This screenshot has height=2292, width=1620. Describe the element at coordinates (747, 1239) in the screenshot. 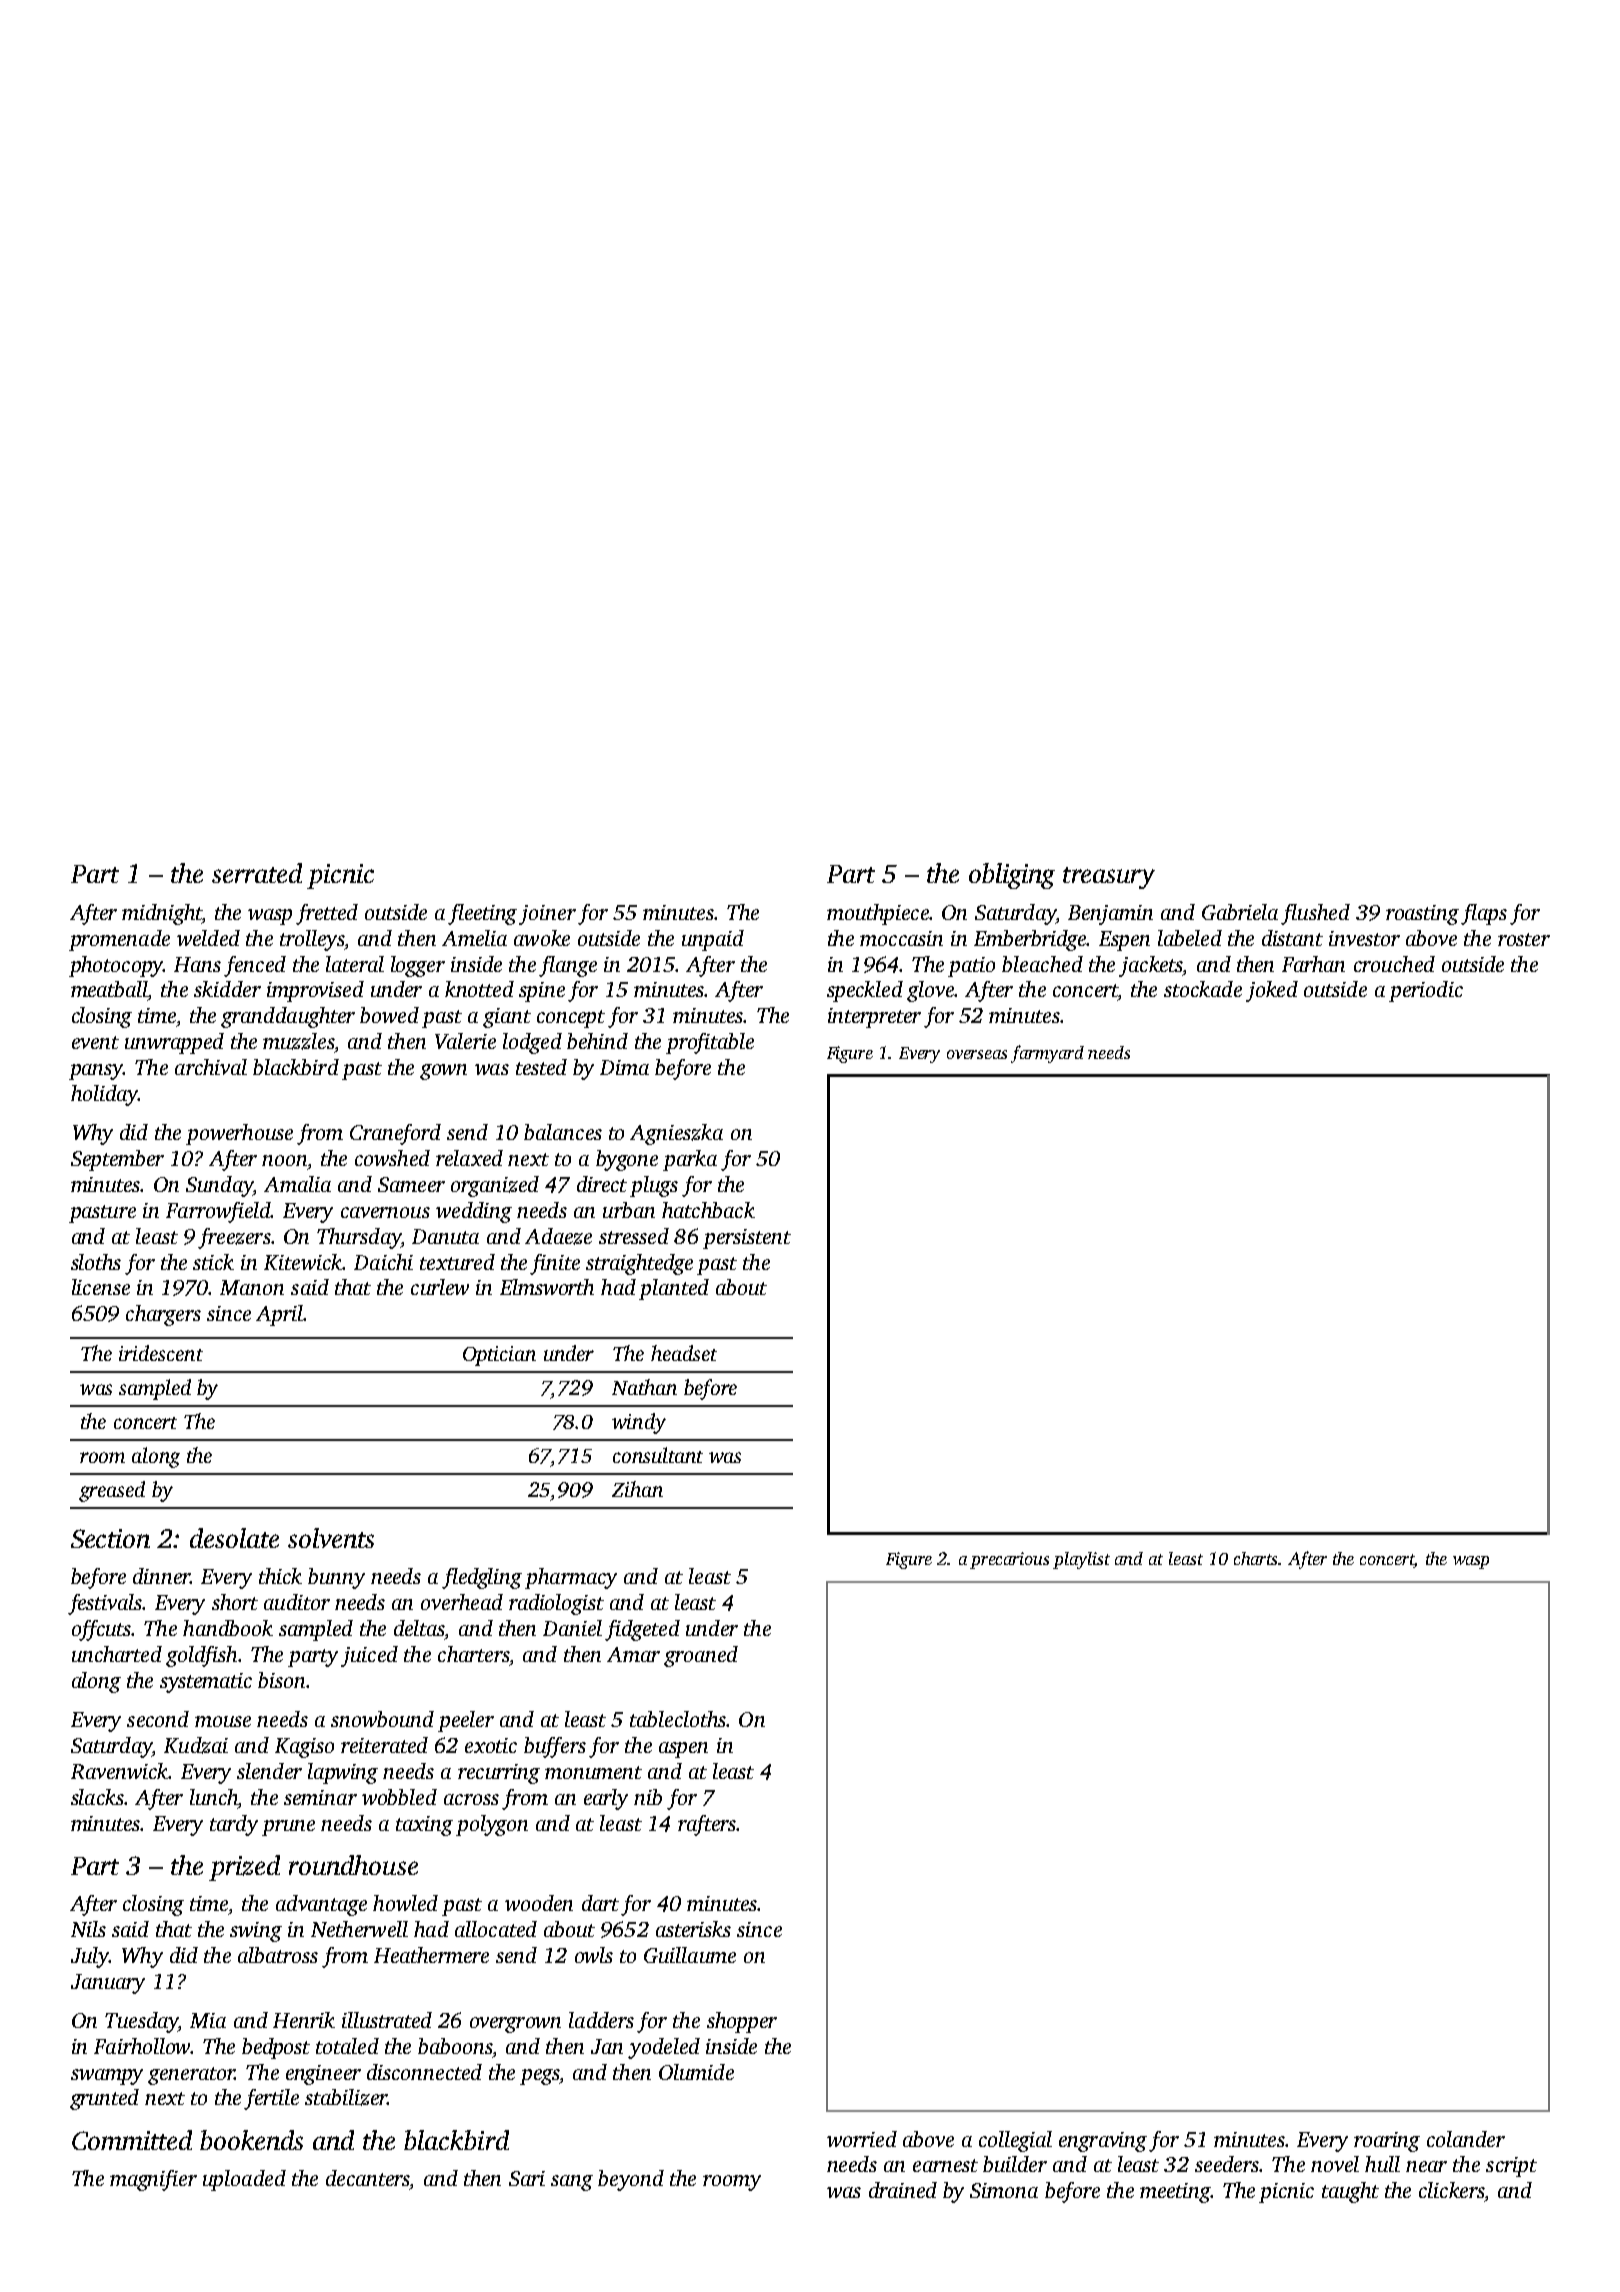

I see `persistent` at that location.
